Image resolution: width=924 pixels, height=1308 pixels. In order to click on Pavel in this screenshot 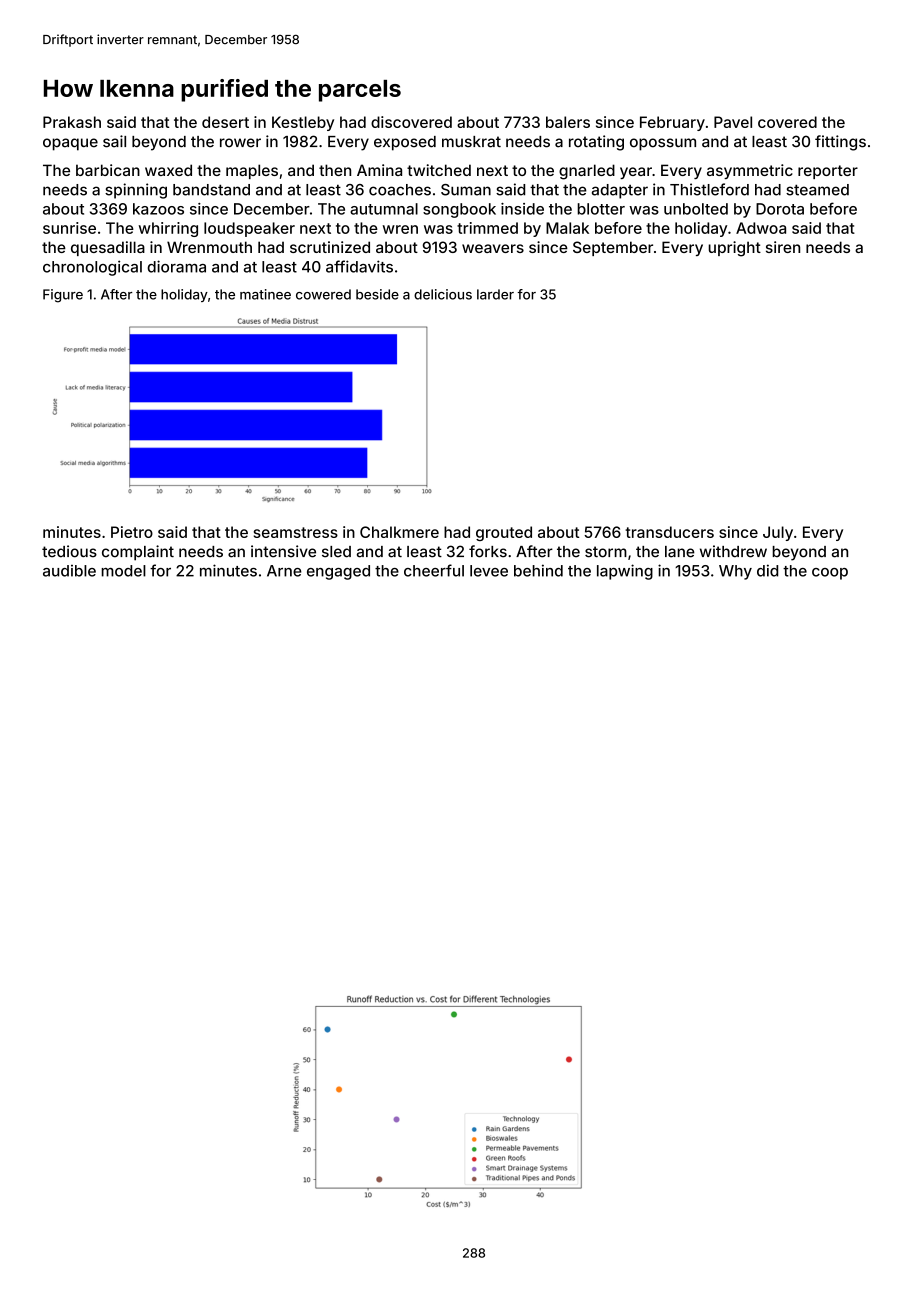, I will do `click(733, 122)`.
